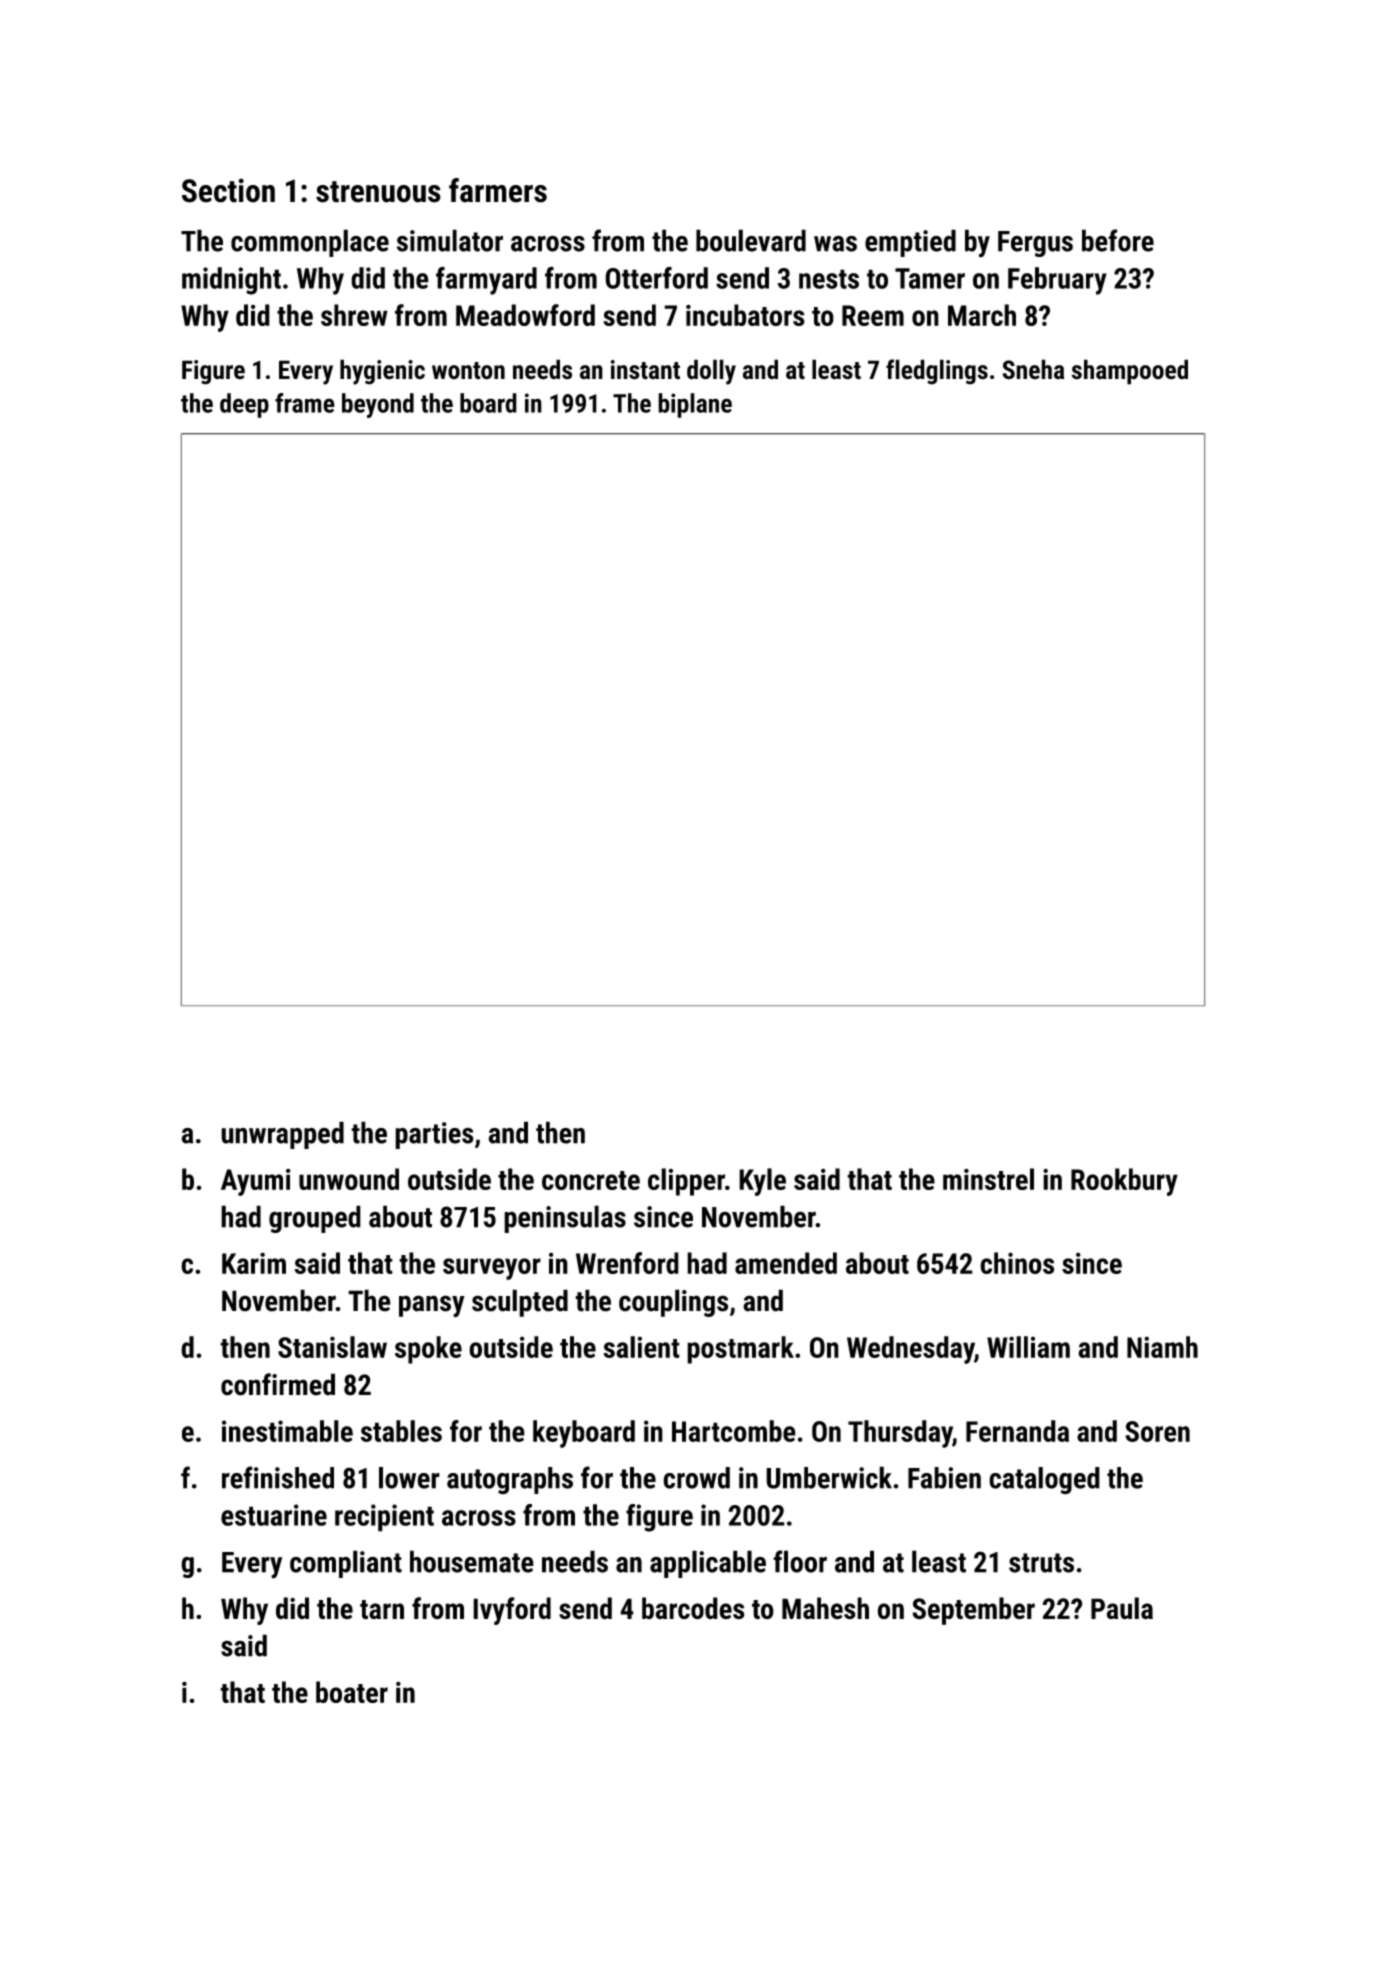 The height and width of the screenshot is (1969, 1386). What do you see at coordinates (695, 405) in the screenshot?
I see `biplane` at bounding box center [695, 405].
